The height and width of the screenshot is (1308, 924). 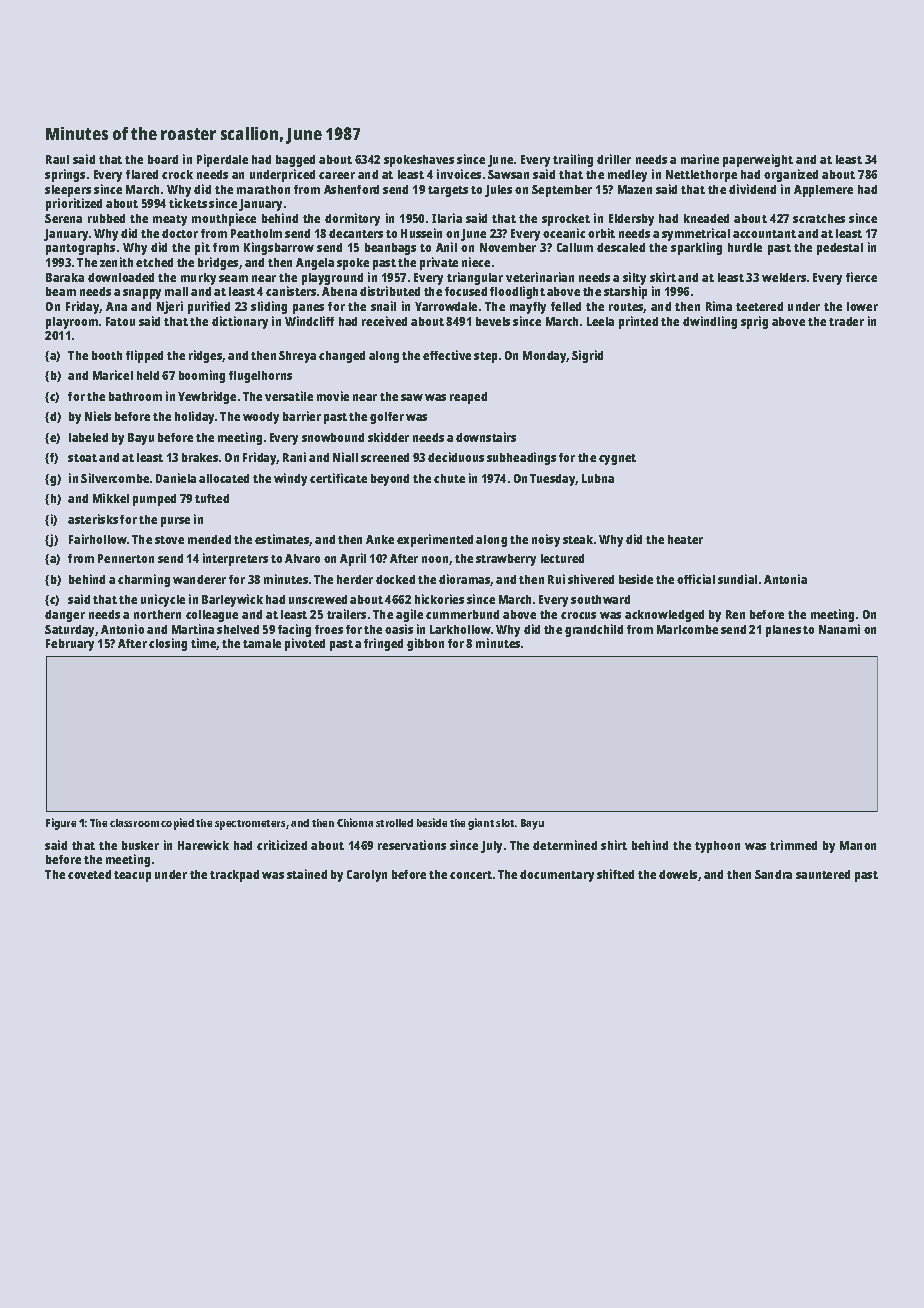 I want to click on teacup, so click(x=132, y=876).
